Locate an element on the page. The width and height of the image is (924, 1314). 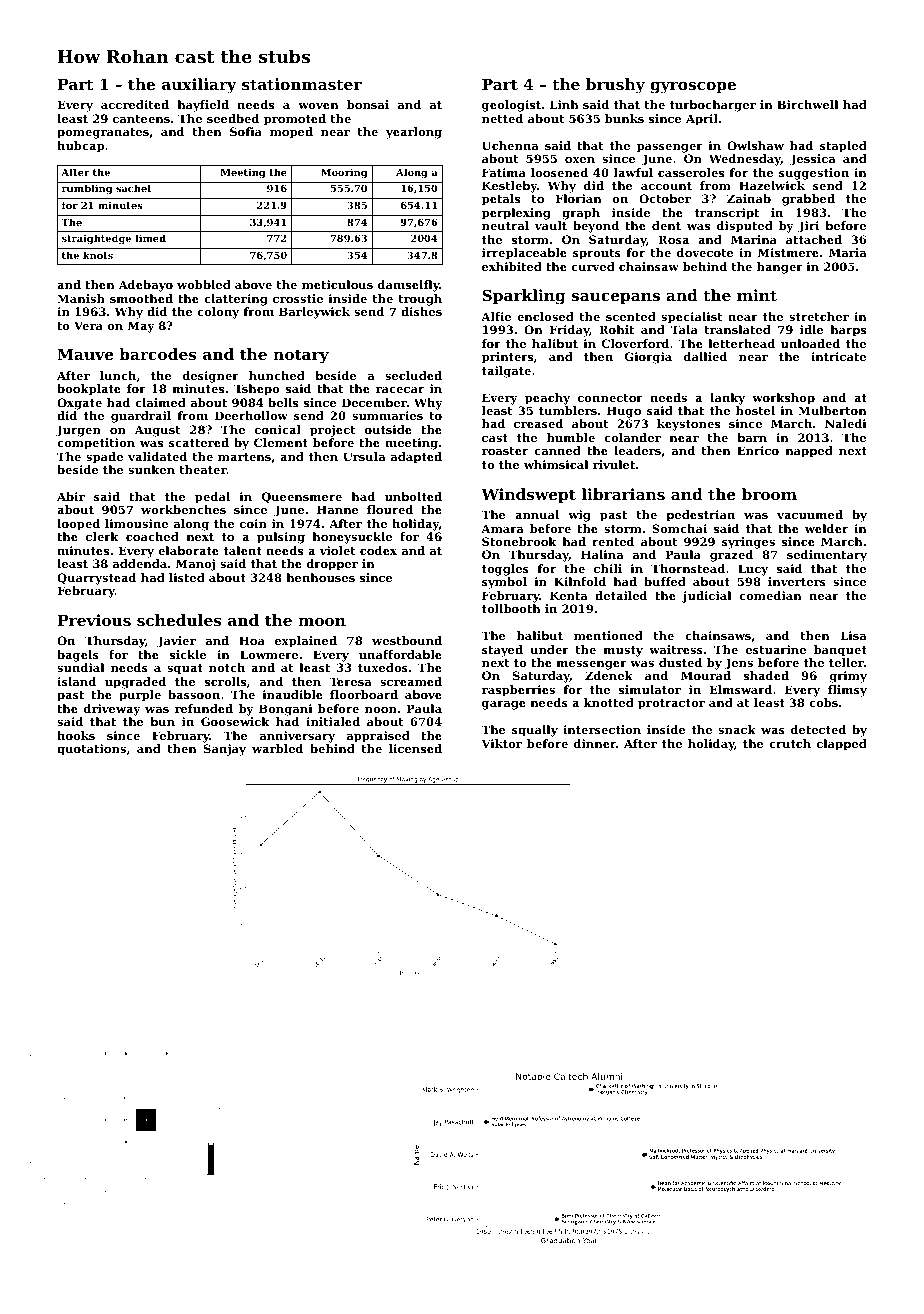
lanky is located at coordinates (727, 399).
